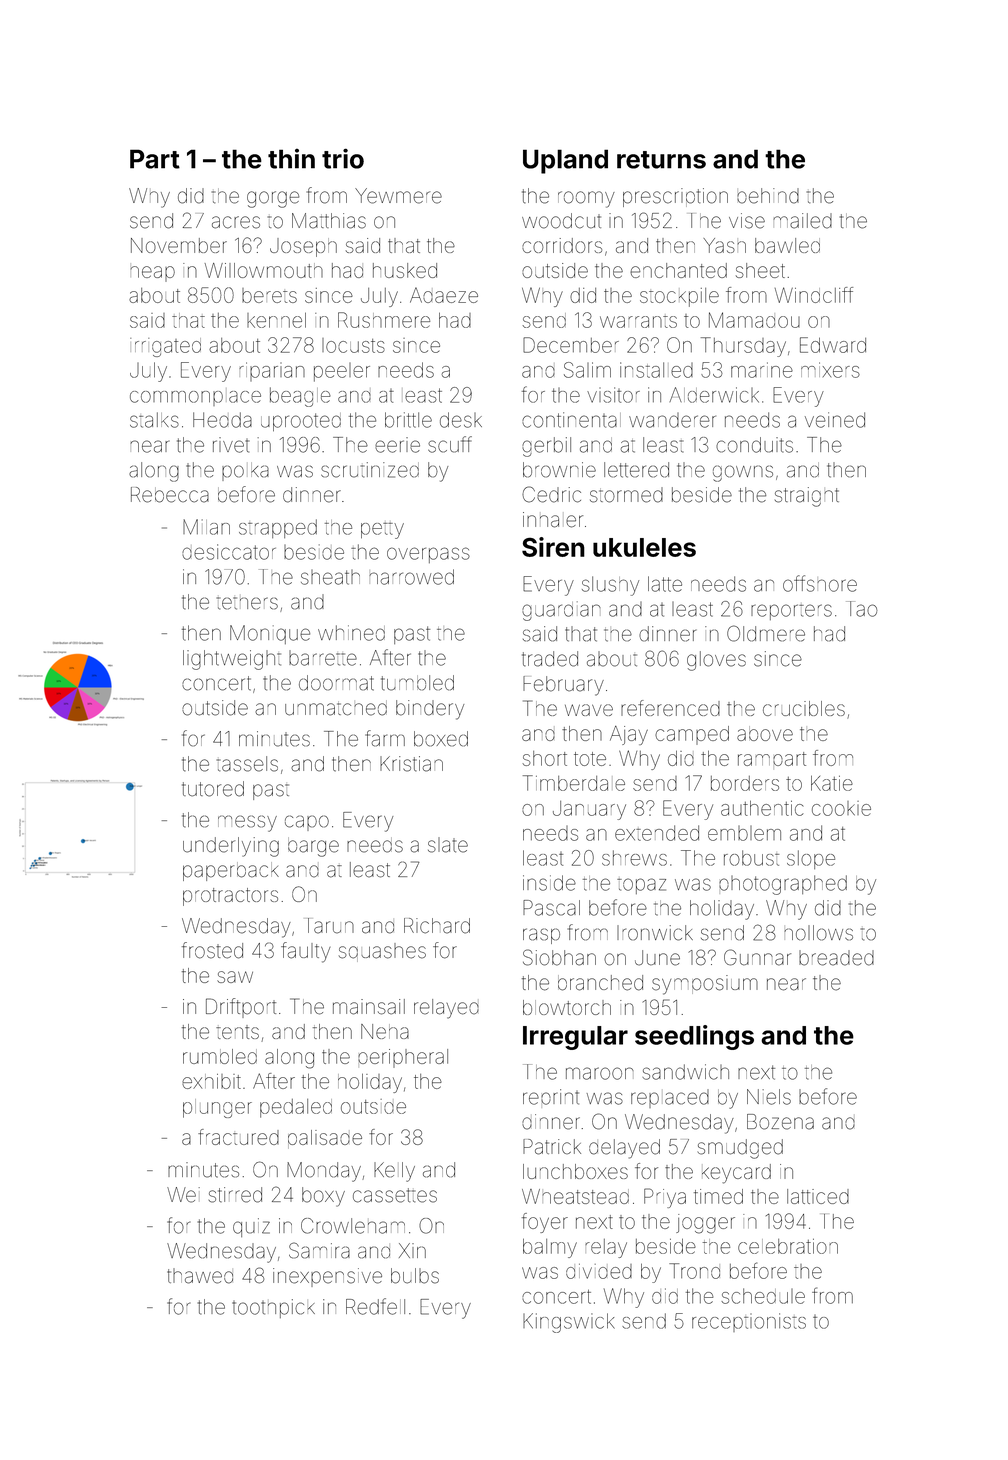 This screenshot has width=1008, height=1460. Describe the element at coordinates (565, 161) in the screenshot. I see `Upland` at that location.
